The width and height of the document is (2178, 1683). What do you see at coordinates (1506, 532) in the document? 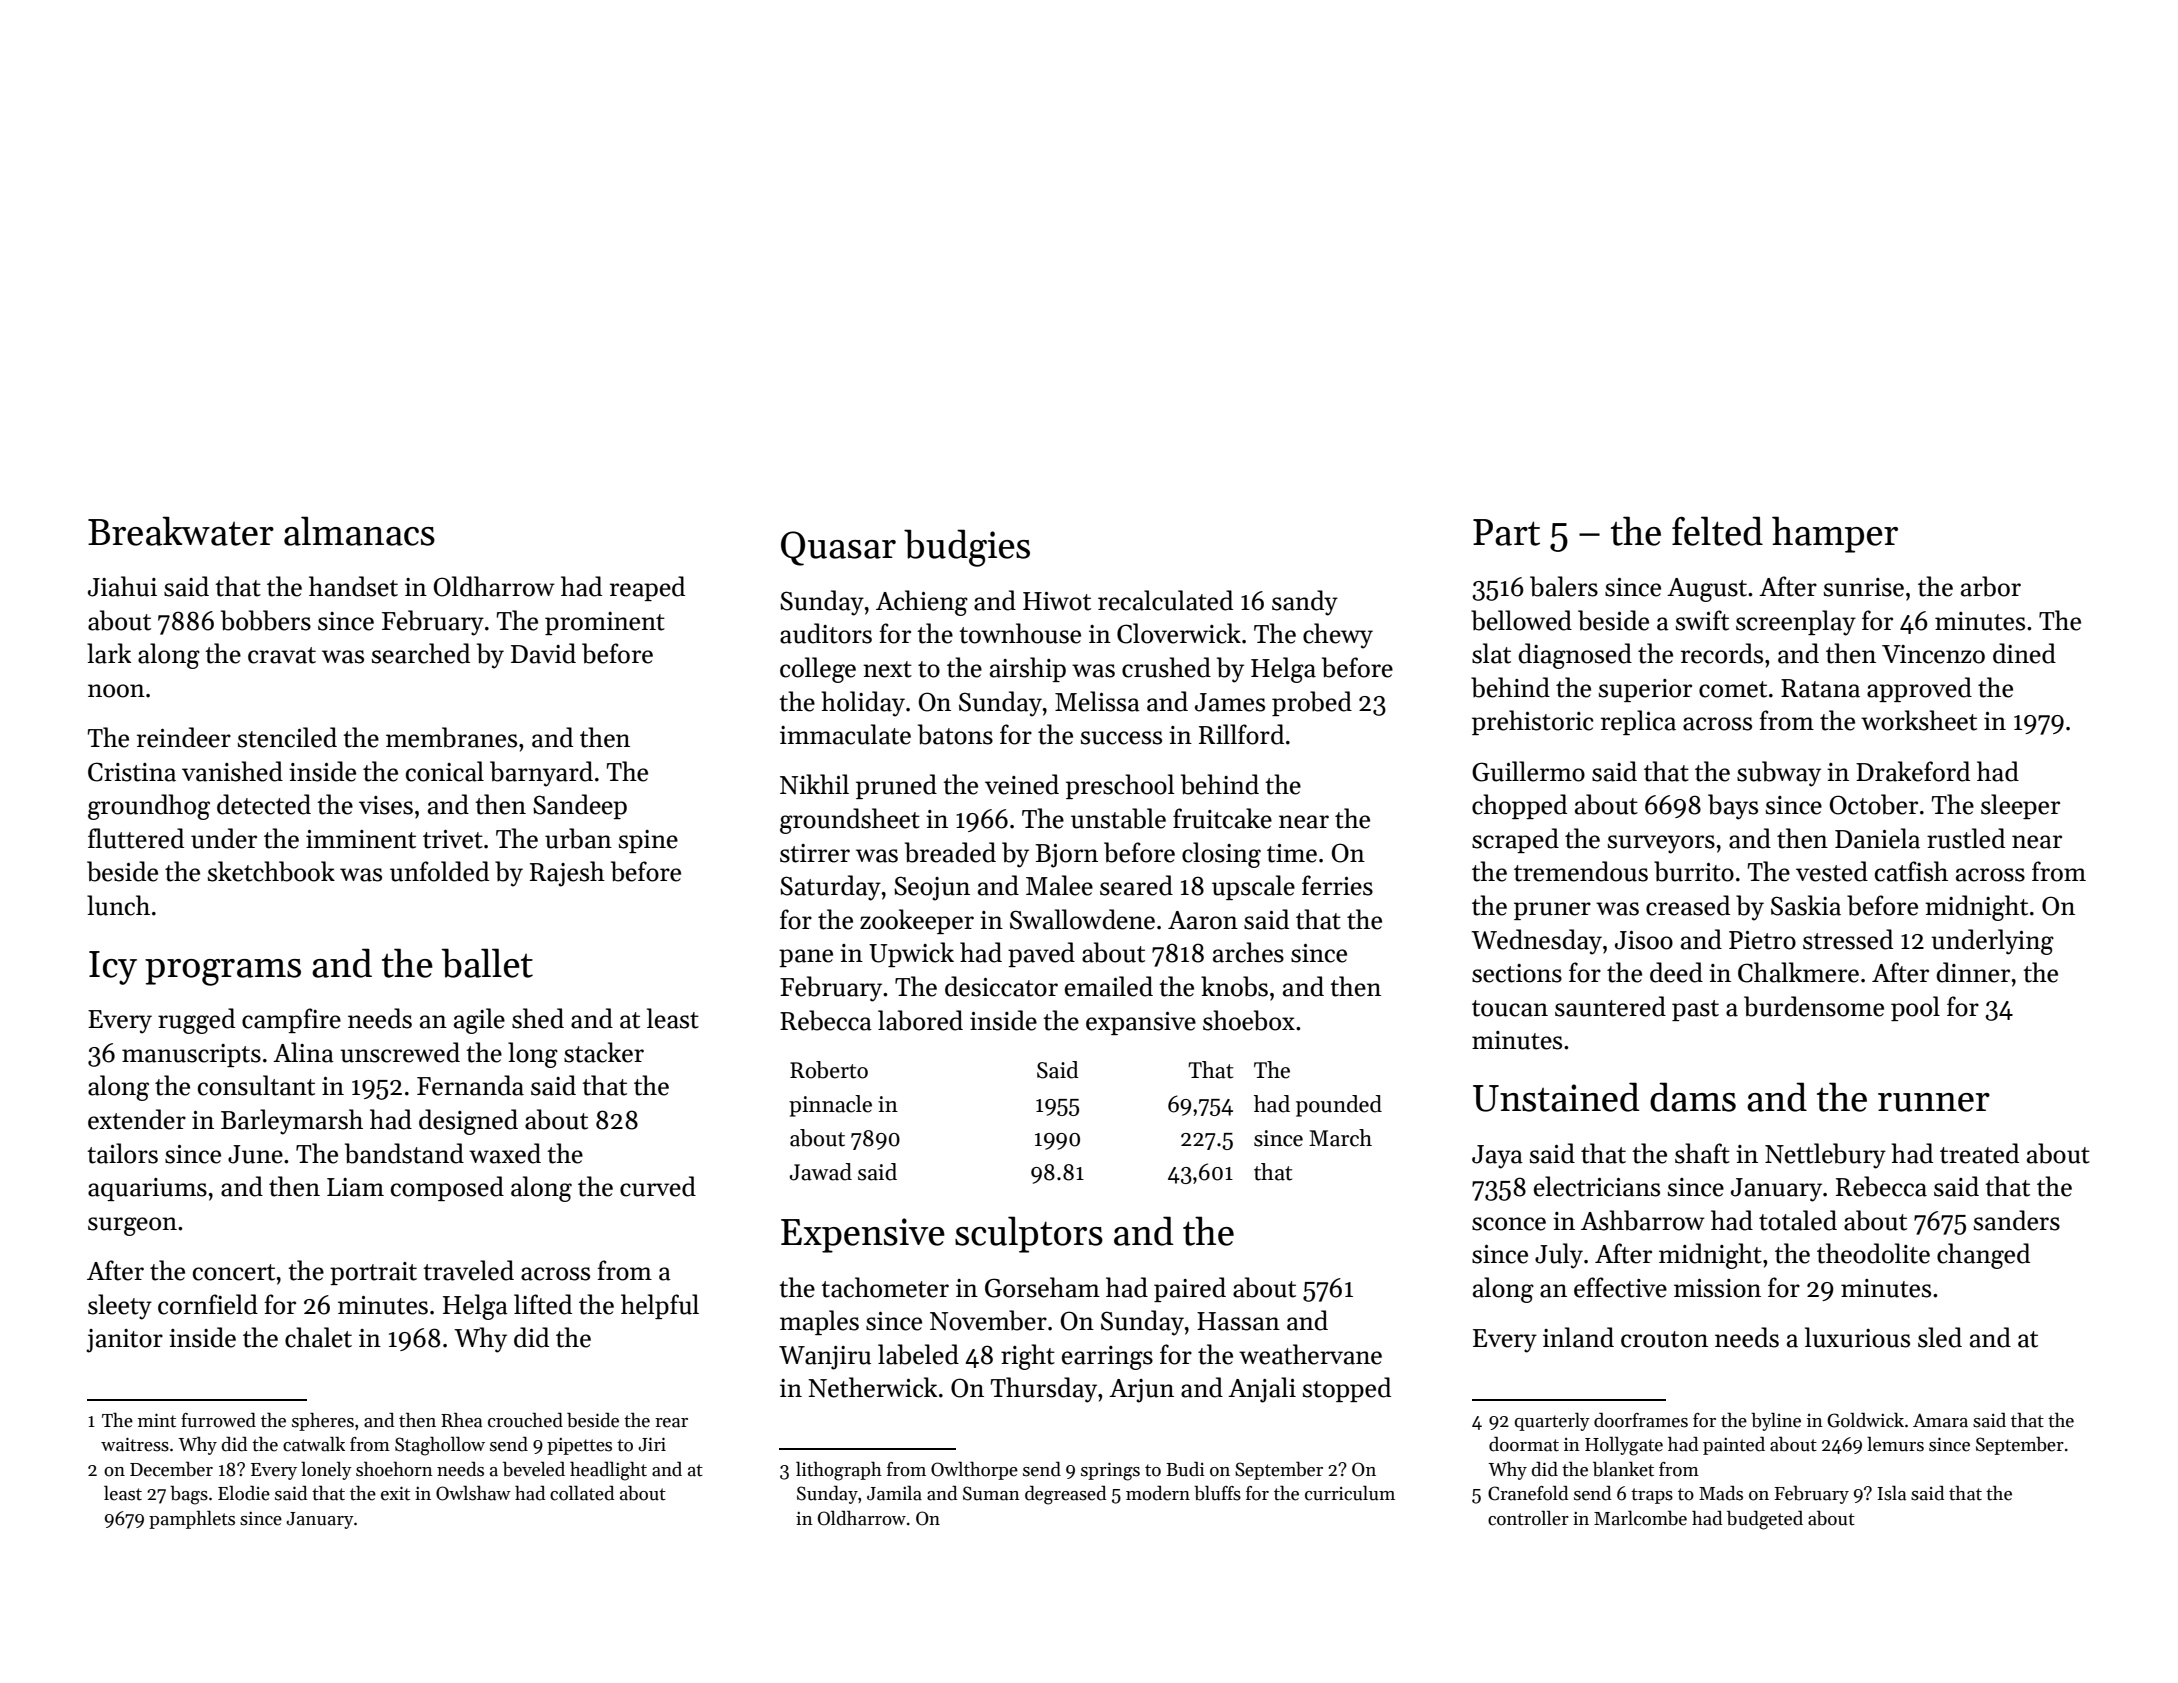
I see `Part` at bounding box center [1506, 532].
